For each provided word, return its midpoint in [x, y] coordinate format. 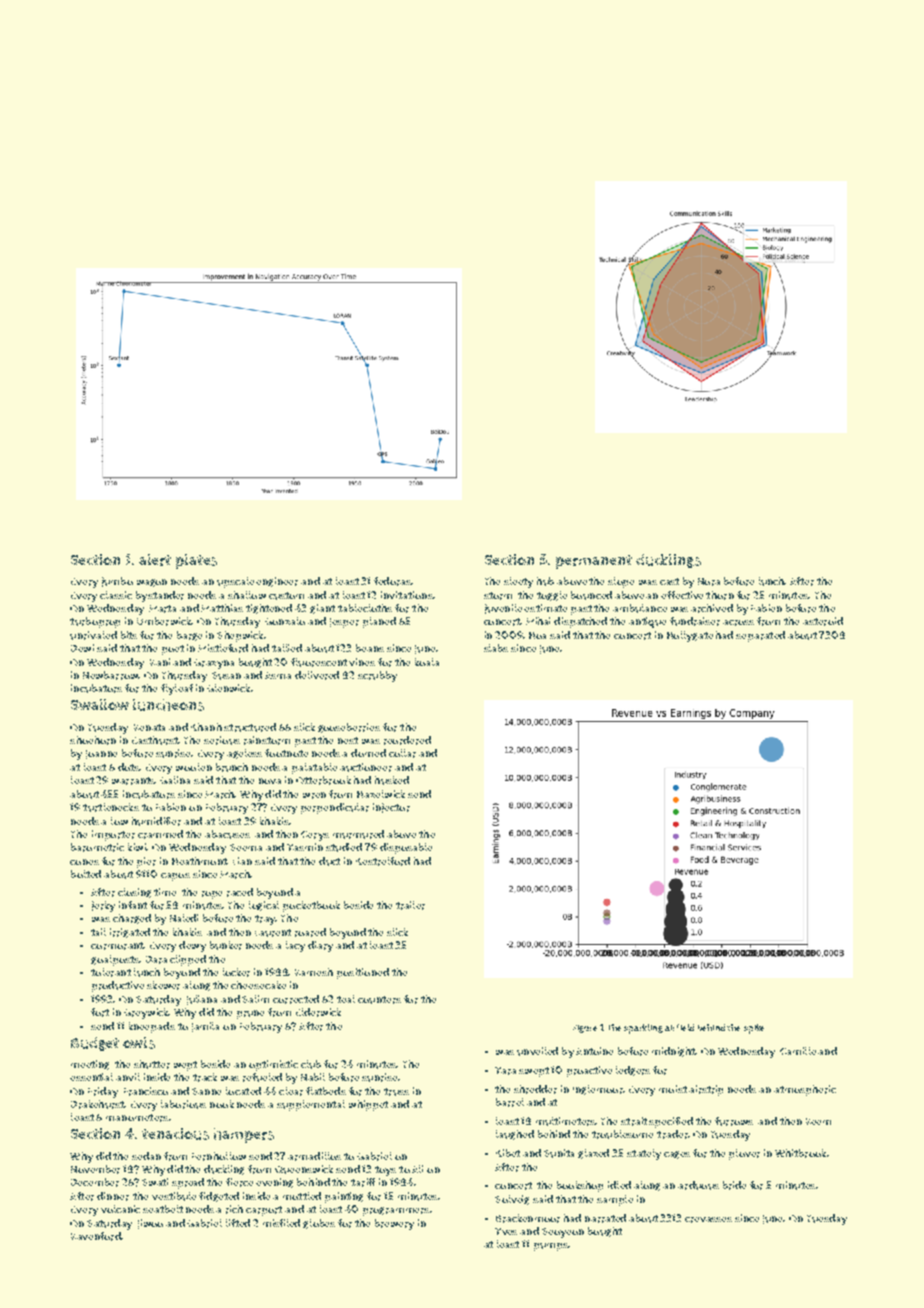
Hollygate [690, 636]
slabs [496, 648]
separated [760, 636]
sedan [146, 1156]
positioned [363, 973]
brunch [232, 767]
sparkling [643, 1029]
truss [396, 1092]
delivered [317, 675]
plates [196, 561]
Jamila [205, 1027]
